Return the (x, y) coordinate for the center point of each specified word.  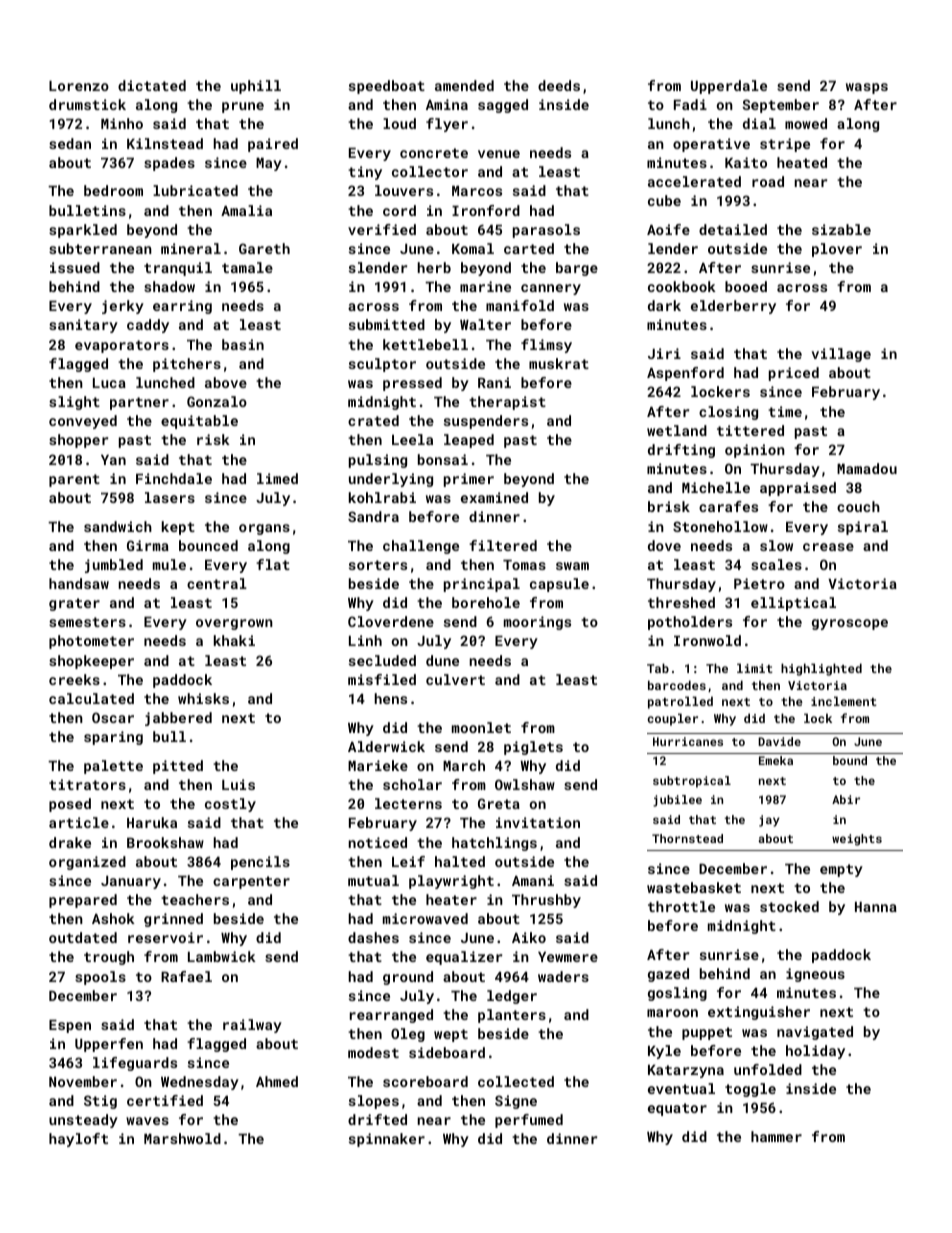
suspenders (486, 422)
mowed (806, 123)
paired (273, 145)
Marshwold (182, 1138)
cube (664, 200)
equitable (199, 422)
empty (841, 870)
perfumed (529, 1121)
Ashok (113, 918)
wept (451, 1035)
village (841, 355)
